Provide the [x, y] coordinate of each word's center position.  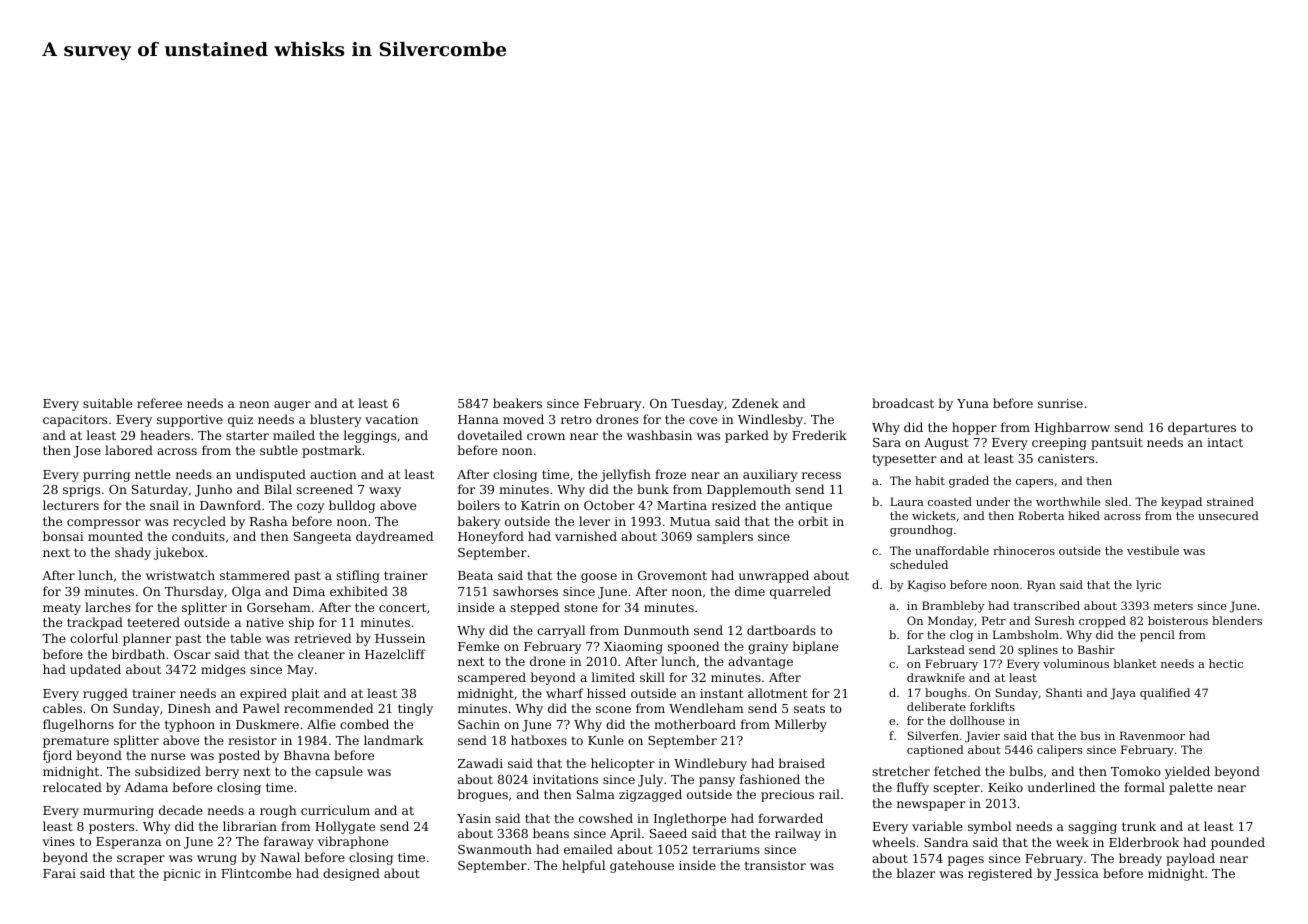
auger [292, 406]
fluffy [913, 788]
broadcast [903, 403]
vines [59, 841]
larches [108, 607]
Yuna [973, 403]
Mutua [690, 521]
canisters [1066, 458]
